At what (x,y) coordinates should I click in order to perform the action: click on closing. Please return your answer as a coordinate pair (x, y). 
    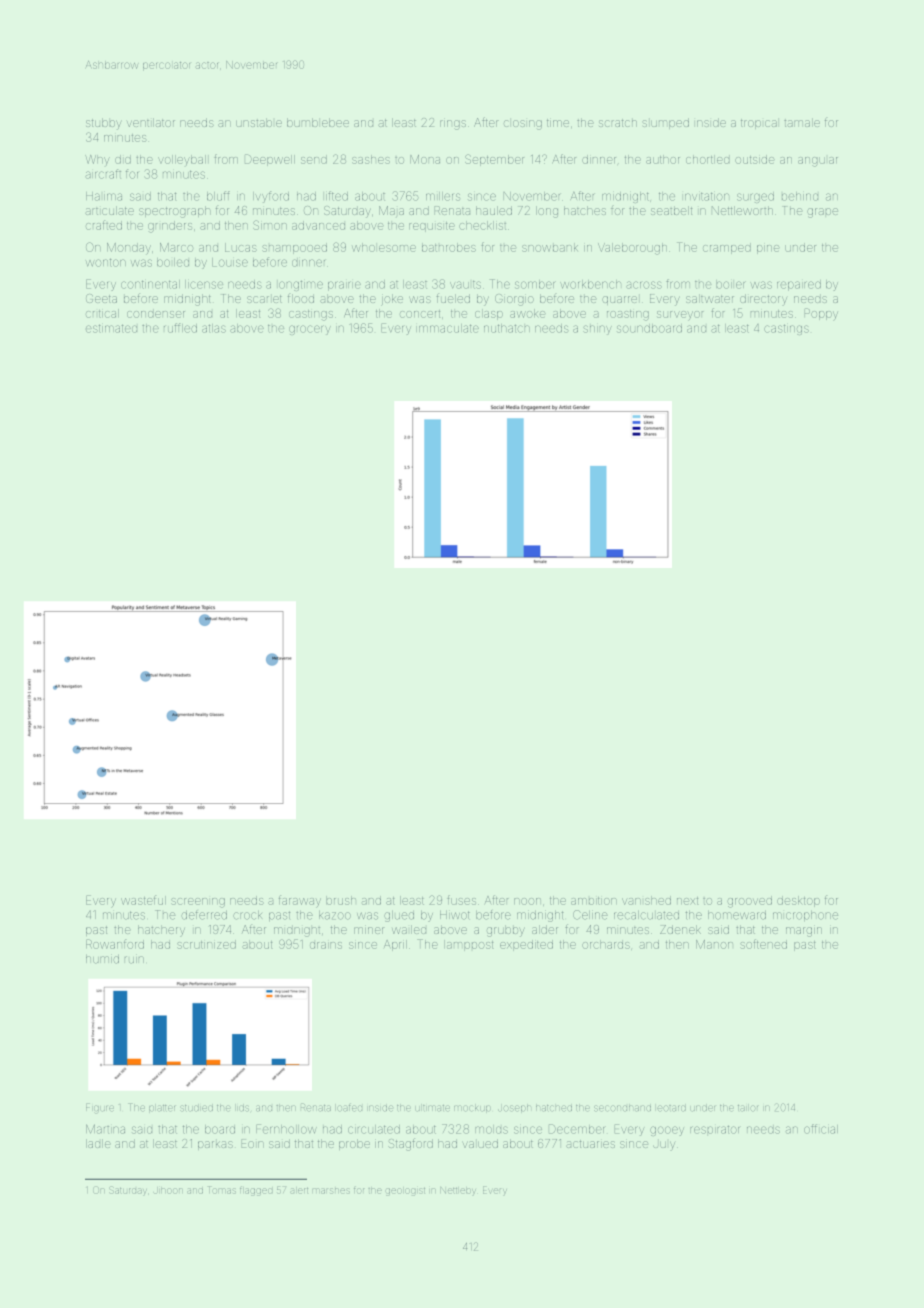
    Looking at the image, I should click on (523, 125).
